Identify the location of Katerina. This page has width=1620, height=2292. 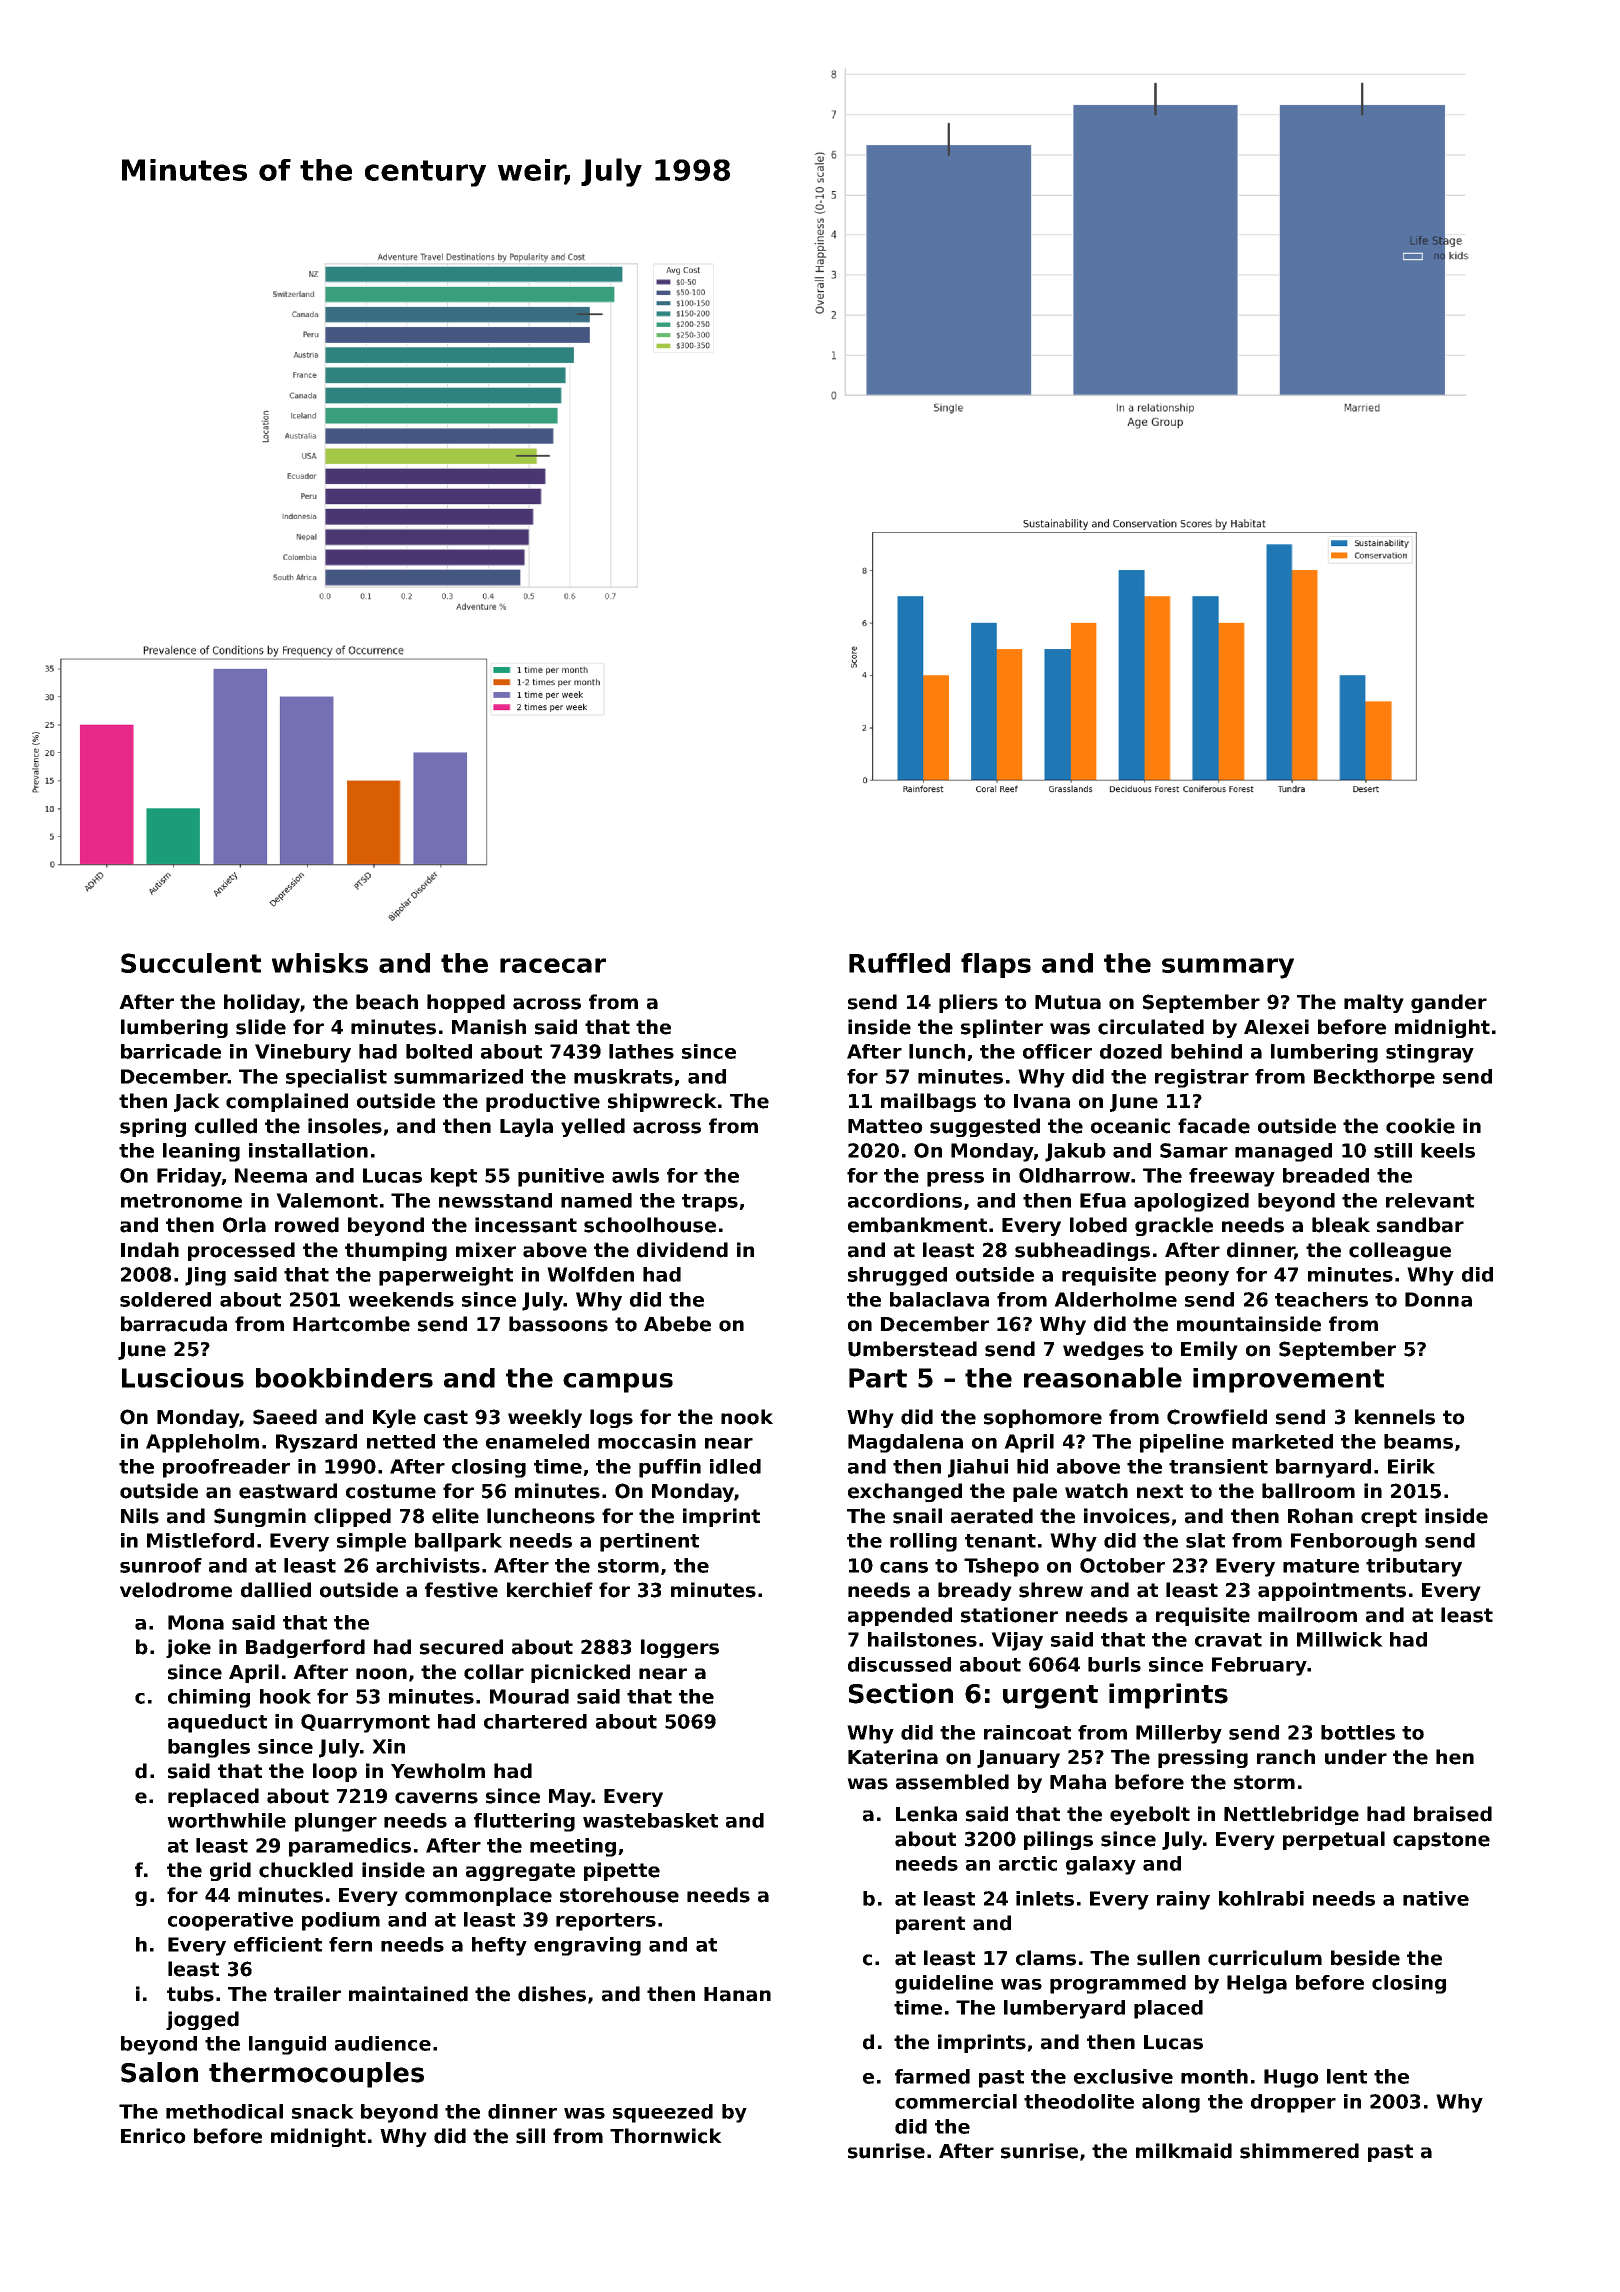
(893, 1757).
